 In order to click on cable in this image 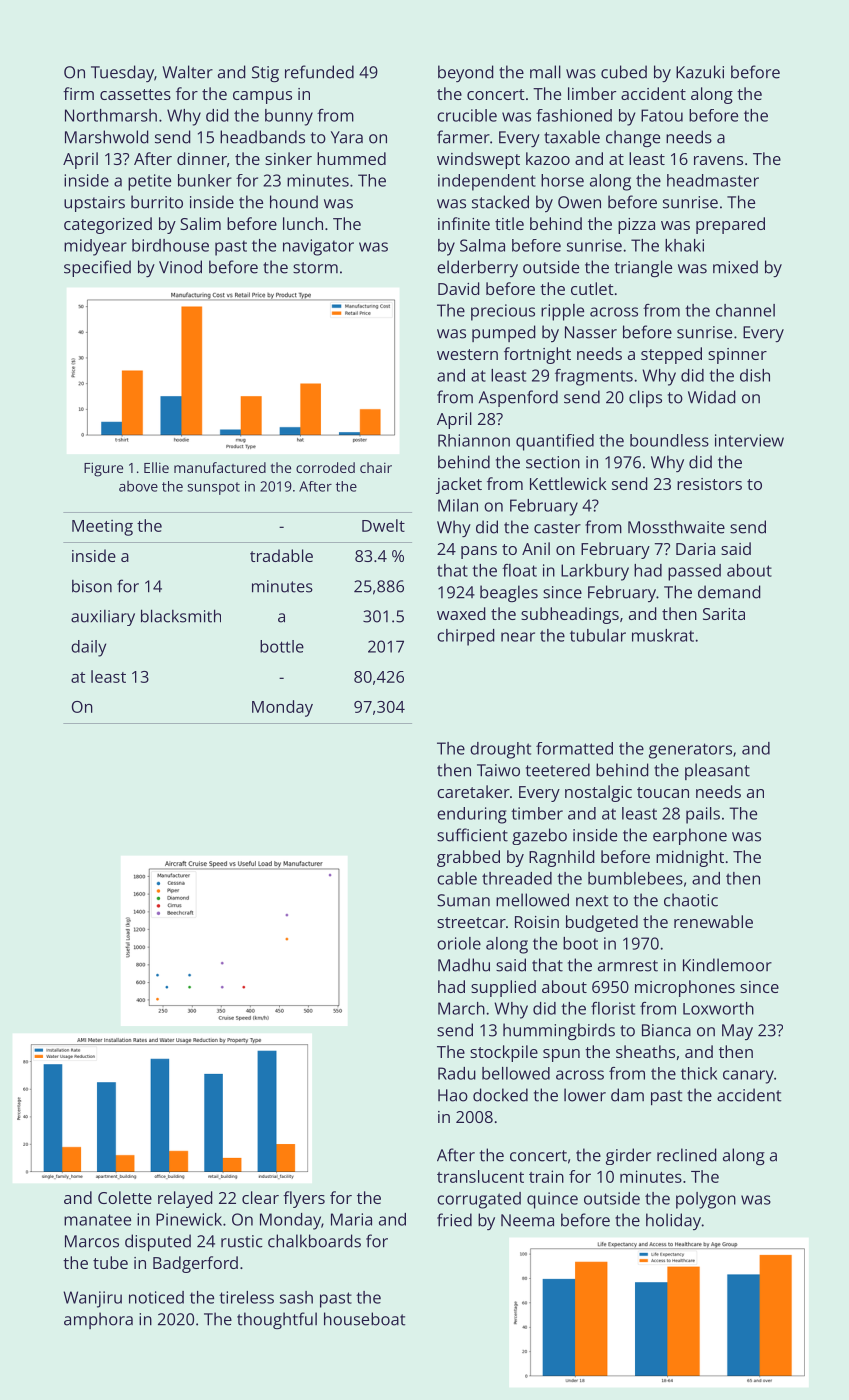, I will do `click(457, 878)`.
